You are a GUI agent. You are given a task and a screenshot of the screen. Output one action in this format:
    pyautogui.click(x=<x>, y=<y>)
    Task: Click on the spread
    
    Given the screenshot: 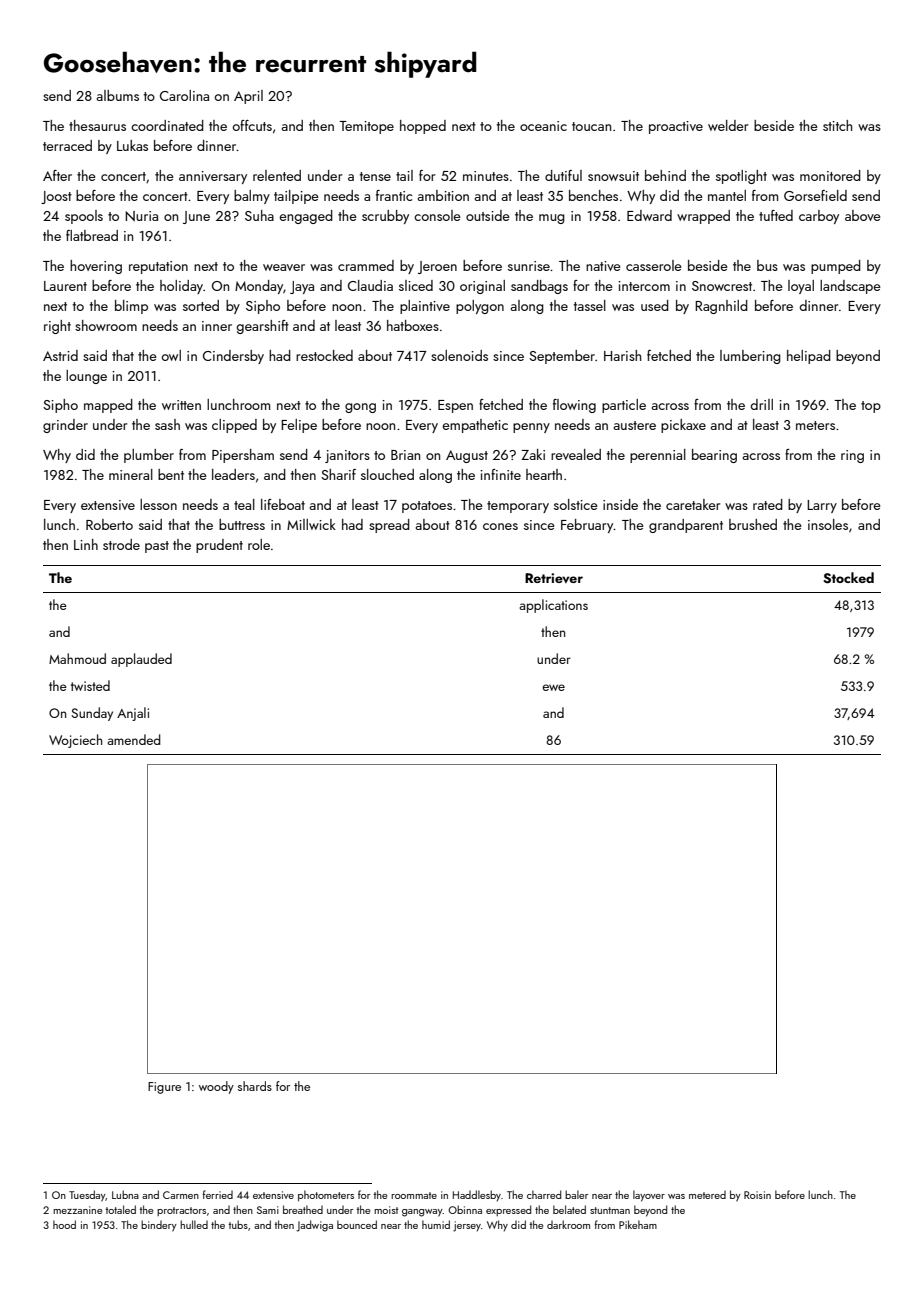 What is the action you would take?
    pyautogui.click(x=389, y=526)
